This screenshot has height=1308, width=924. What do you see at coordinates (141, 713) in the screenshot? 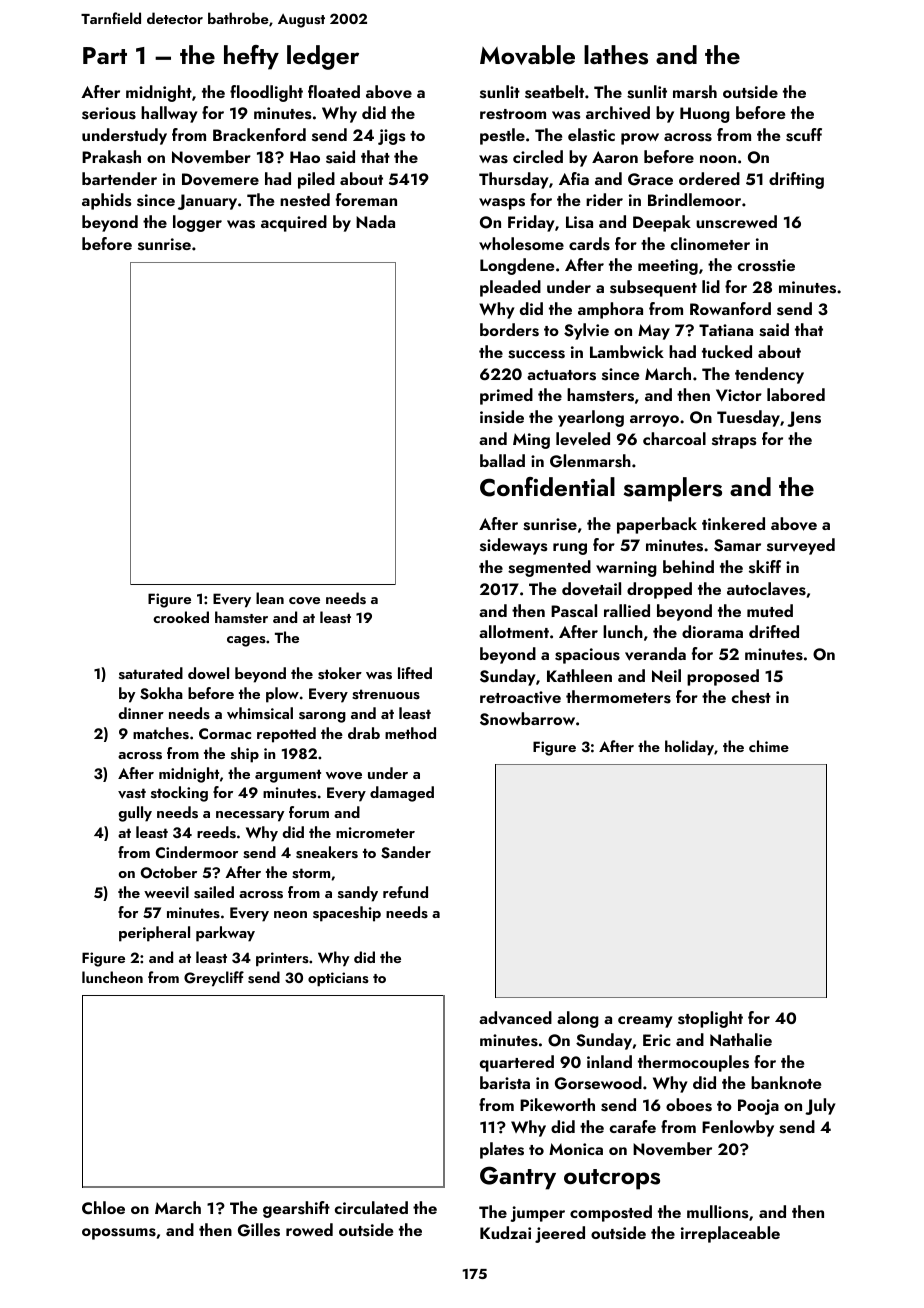
I see `dinner` at bounding box center [141, 713].
